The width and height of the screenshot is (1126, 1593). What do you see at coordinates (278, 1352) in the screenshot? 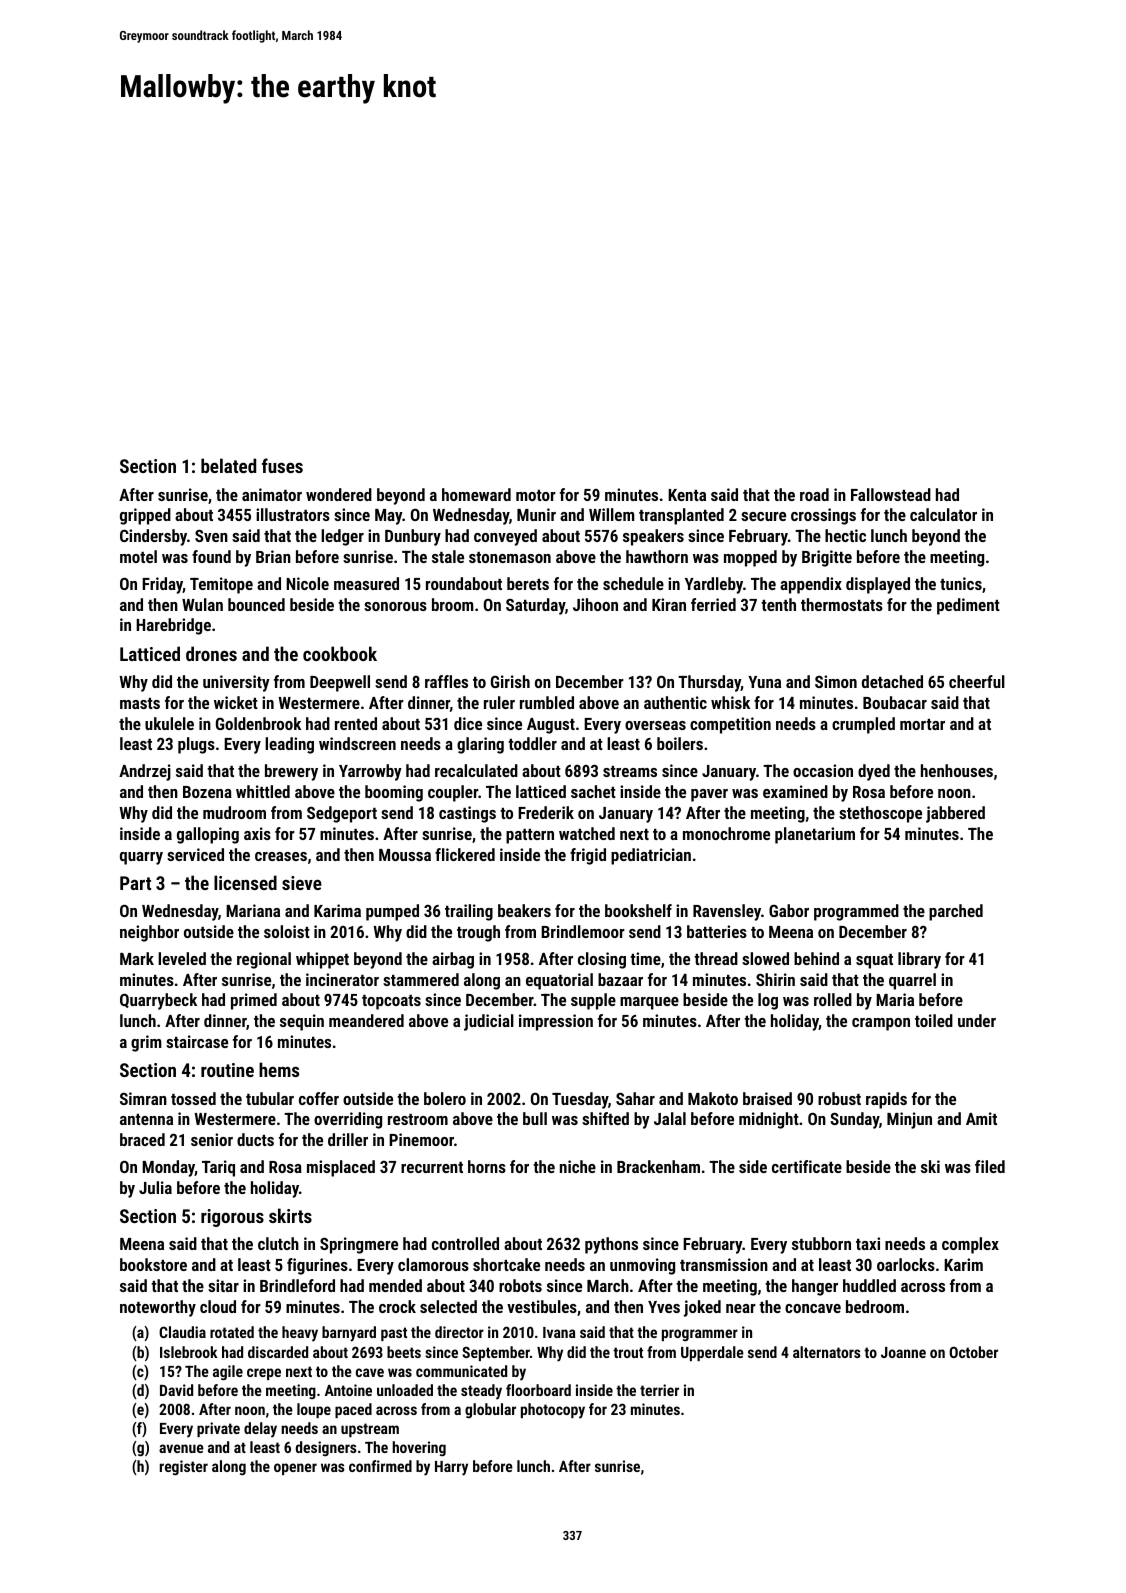
I see `discarded` at bounding box center [278, 1352].
